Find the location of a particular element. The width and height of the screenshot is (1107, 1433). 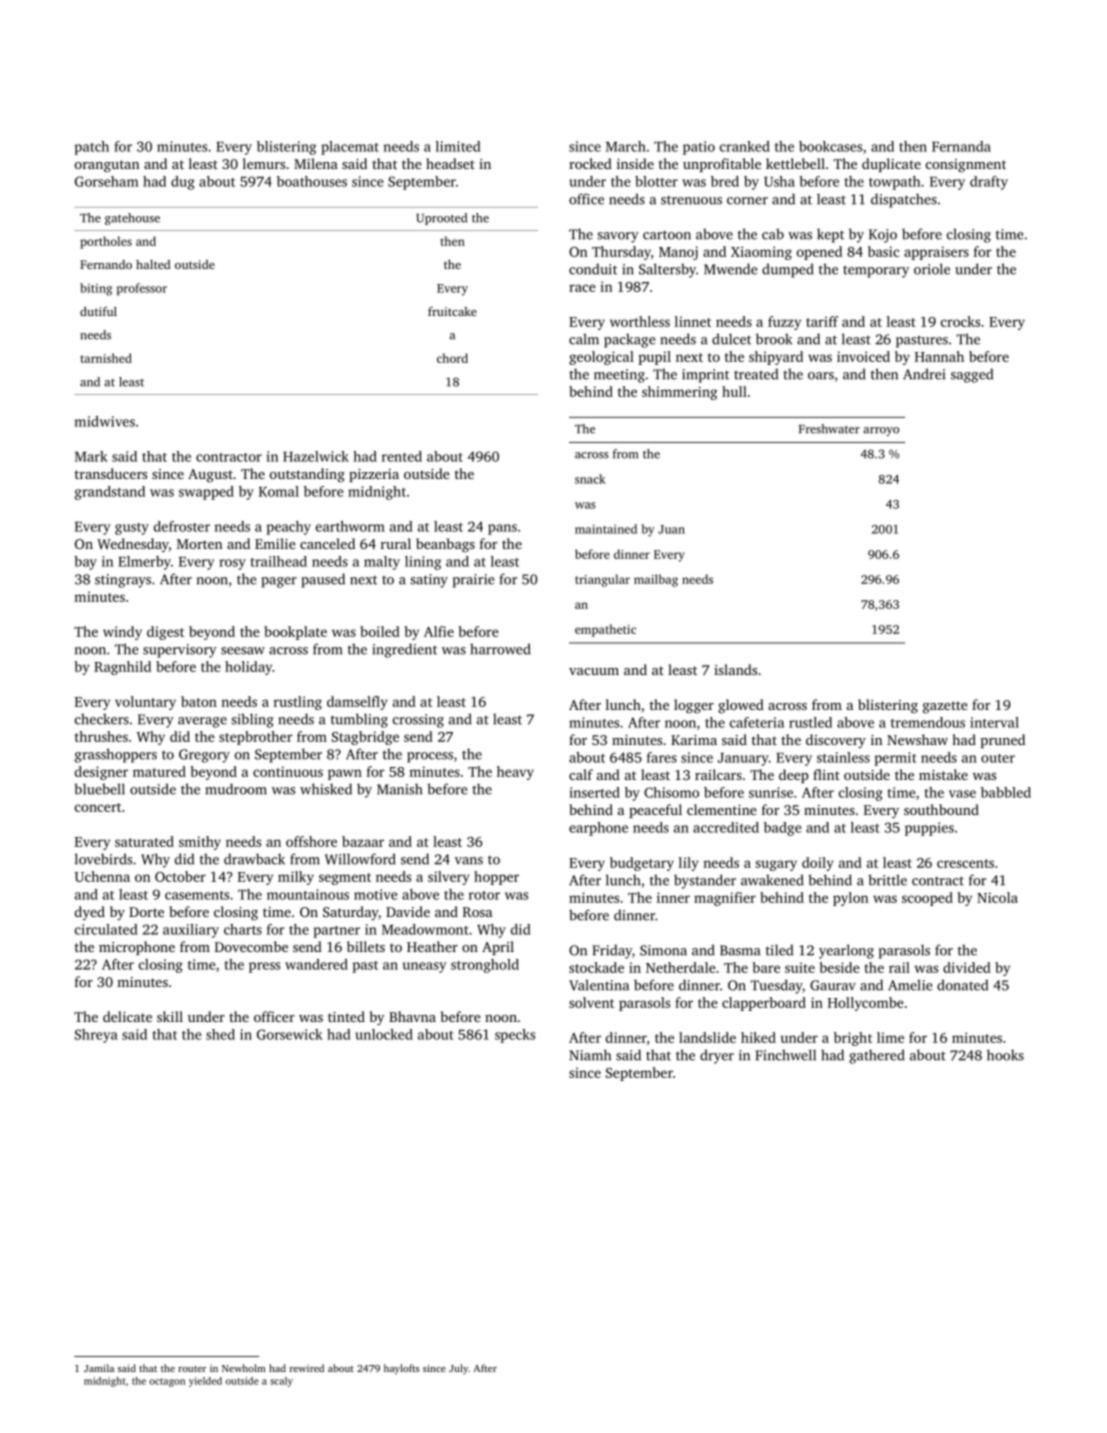

scaly is located at coordinates (281, 1382).
